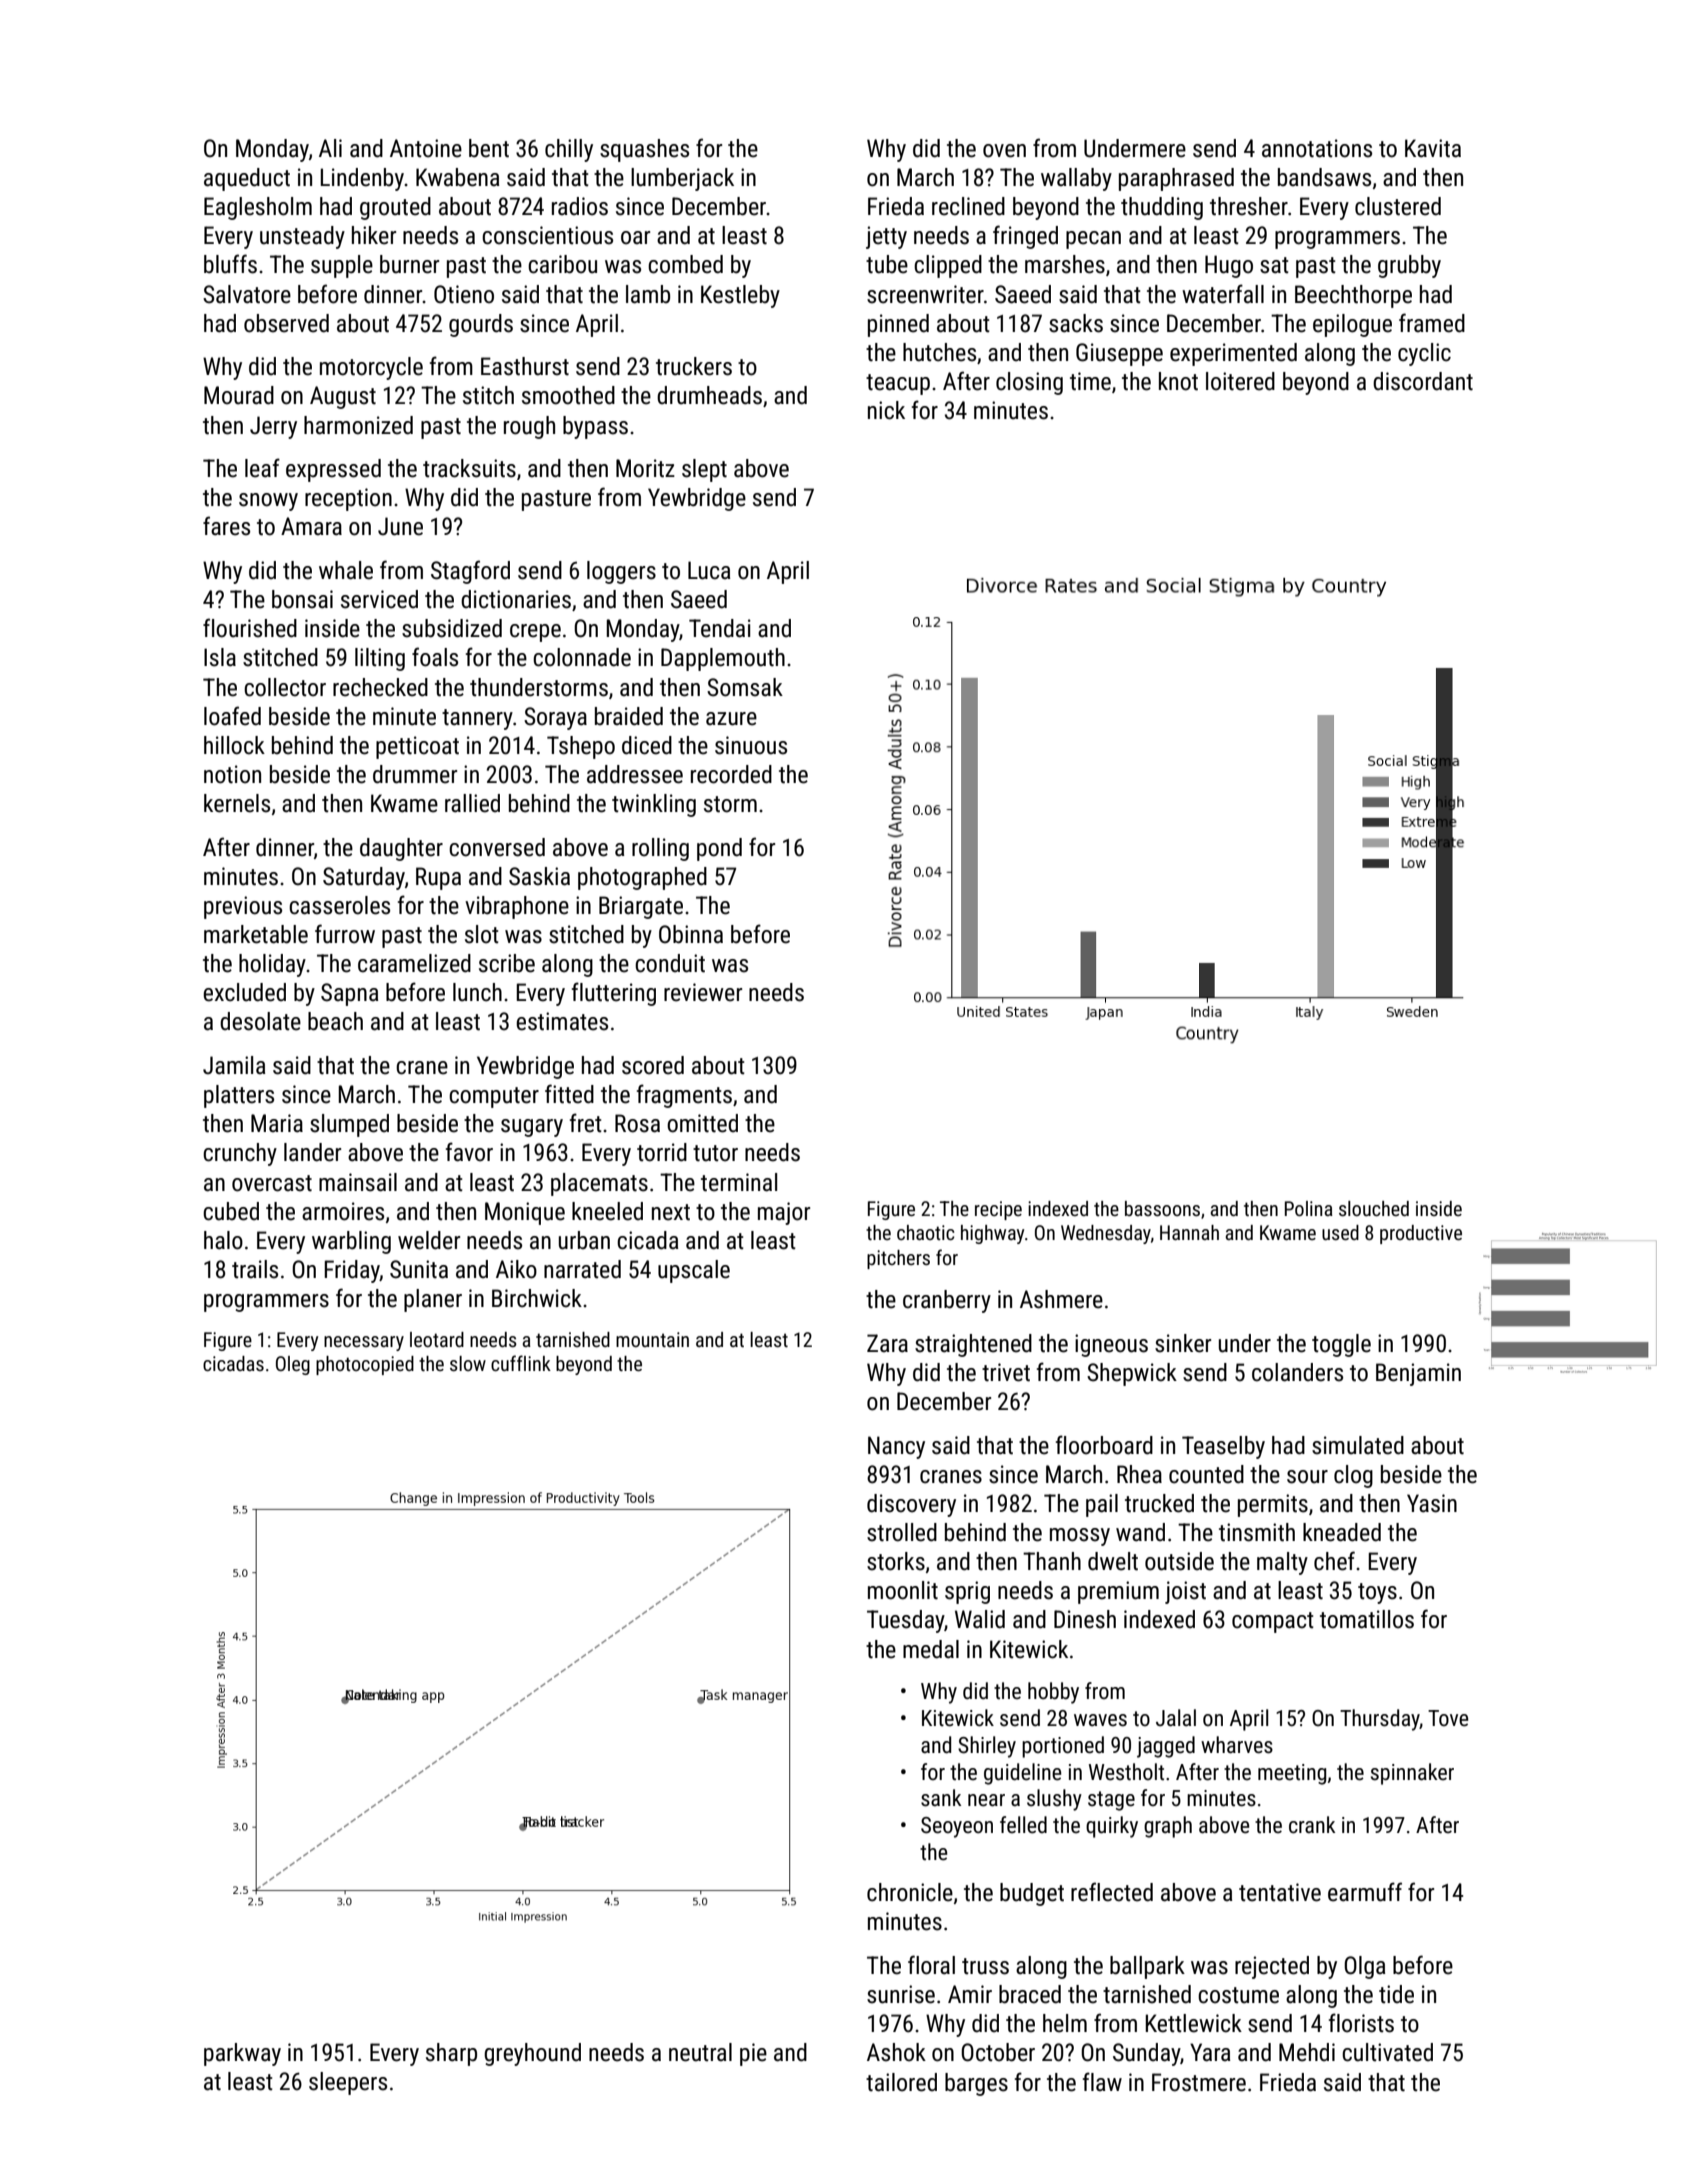 The width and height of the page is (1683, 2178). Describe the element at coordinates (349, 994) in the page. I see `Sapna` at that location.
